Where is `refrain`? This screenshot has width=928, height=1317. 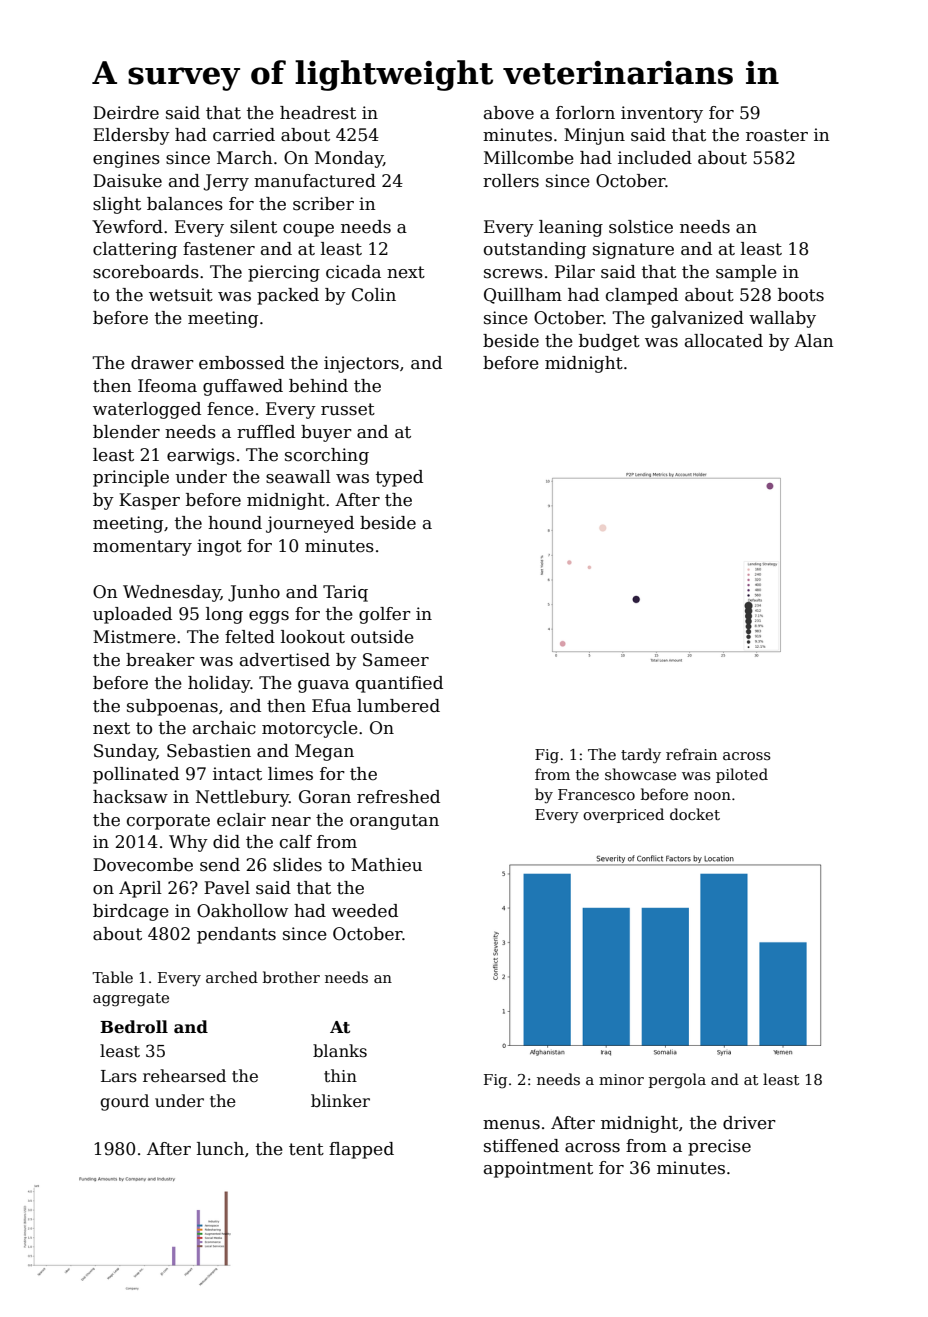
refrain is located at coordinates (691, 754).
